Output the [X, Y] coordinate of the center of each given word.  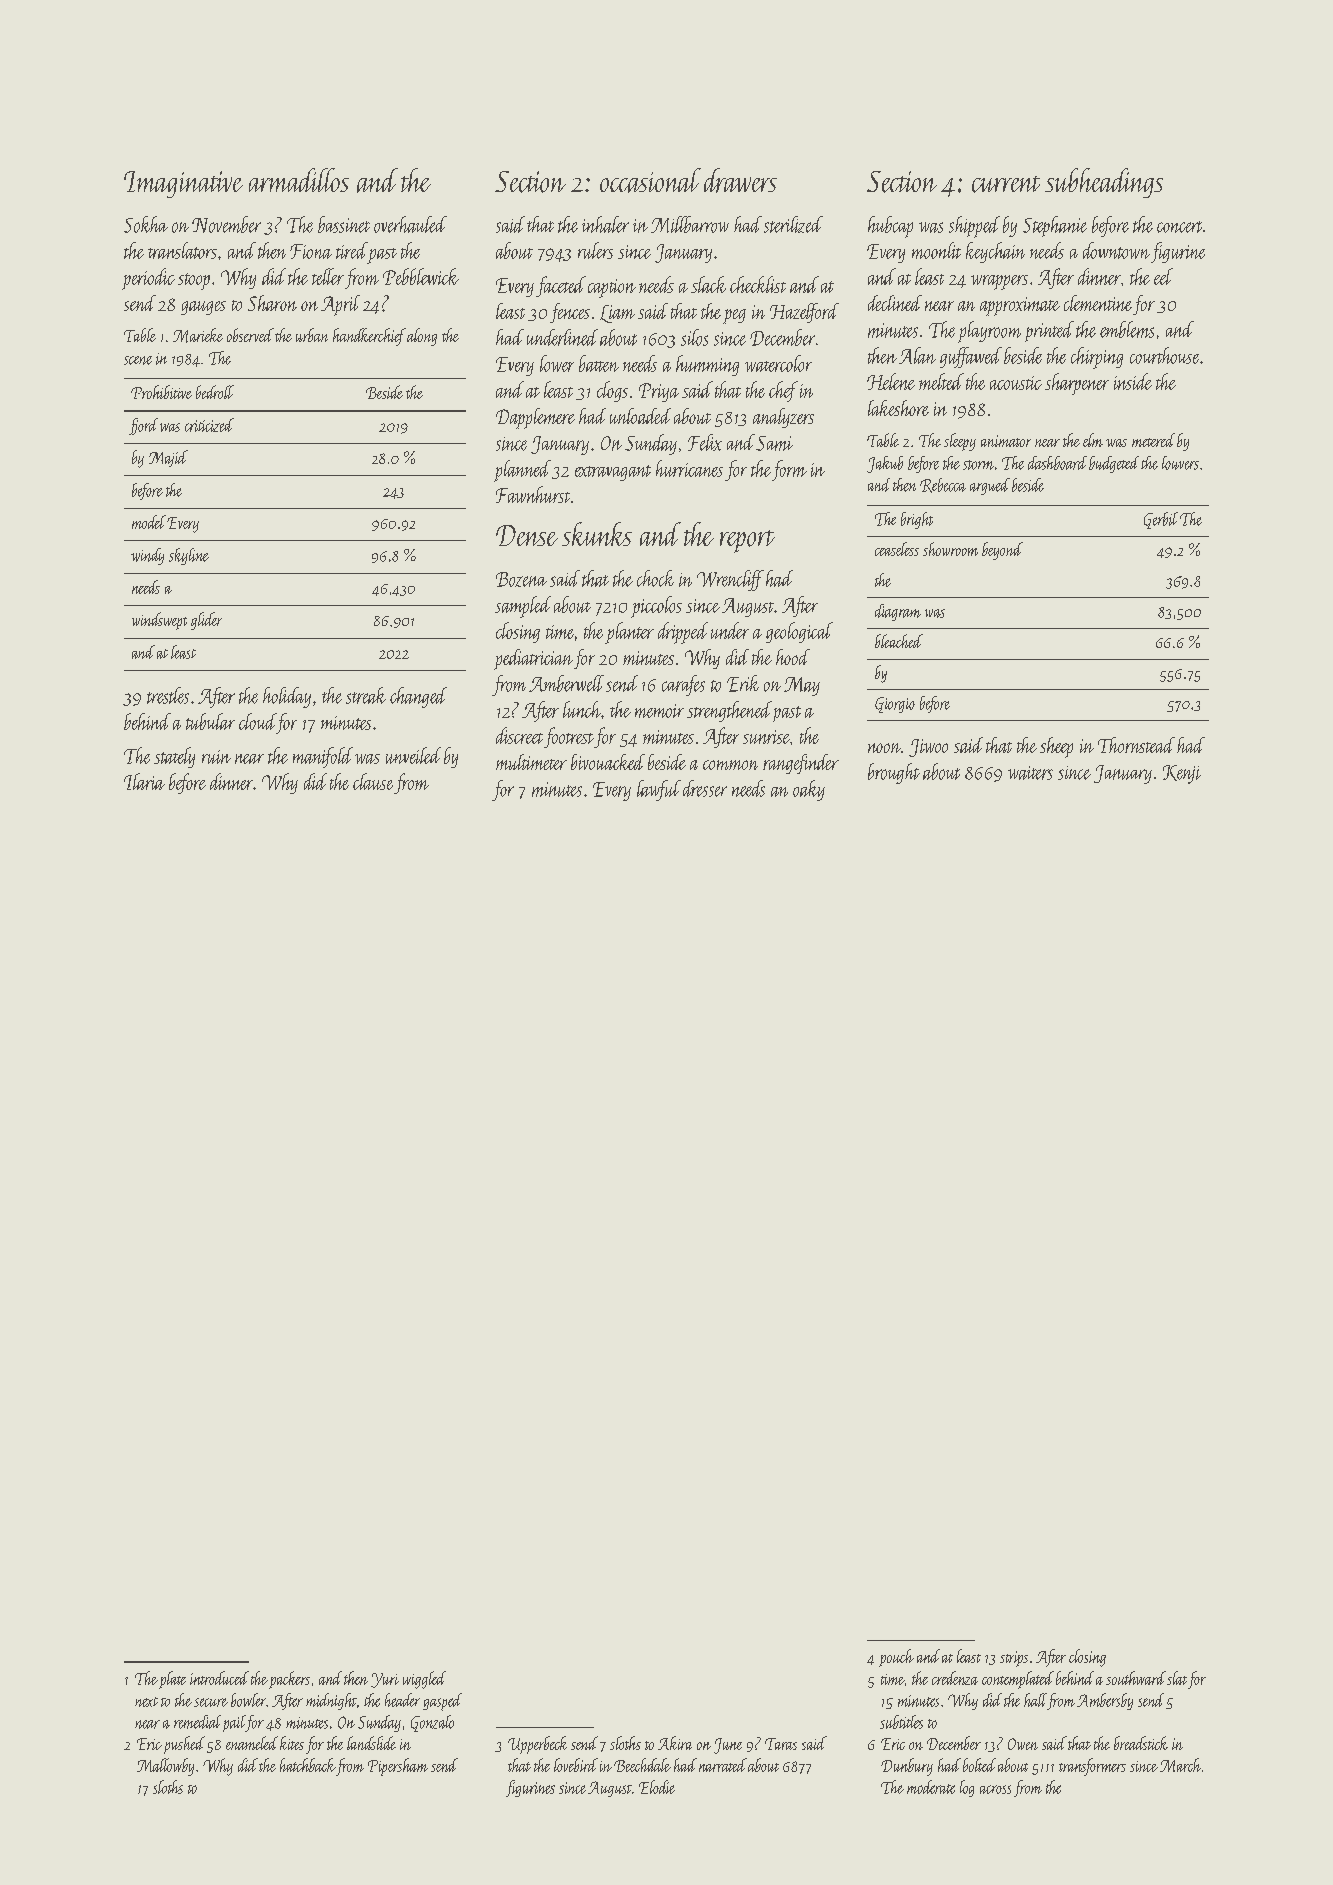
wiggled [424, 1680]
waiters [1030, 773]
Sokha [146, 224]
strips [1014, 1659]
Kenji [1182, 774]
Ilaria [144, 781]
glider [206, 621]
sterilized [793, 224]
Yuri [385, 1680]
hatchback [308, 1765]
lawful [659, 790]
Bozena [521, 579]
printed [1049, 331]
